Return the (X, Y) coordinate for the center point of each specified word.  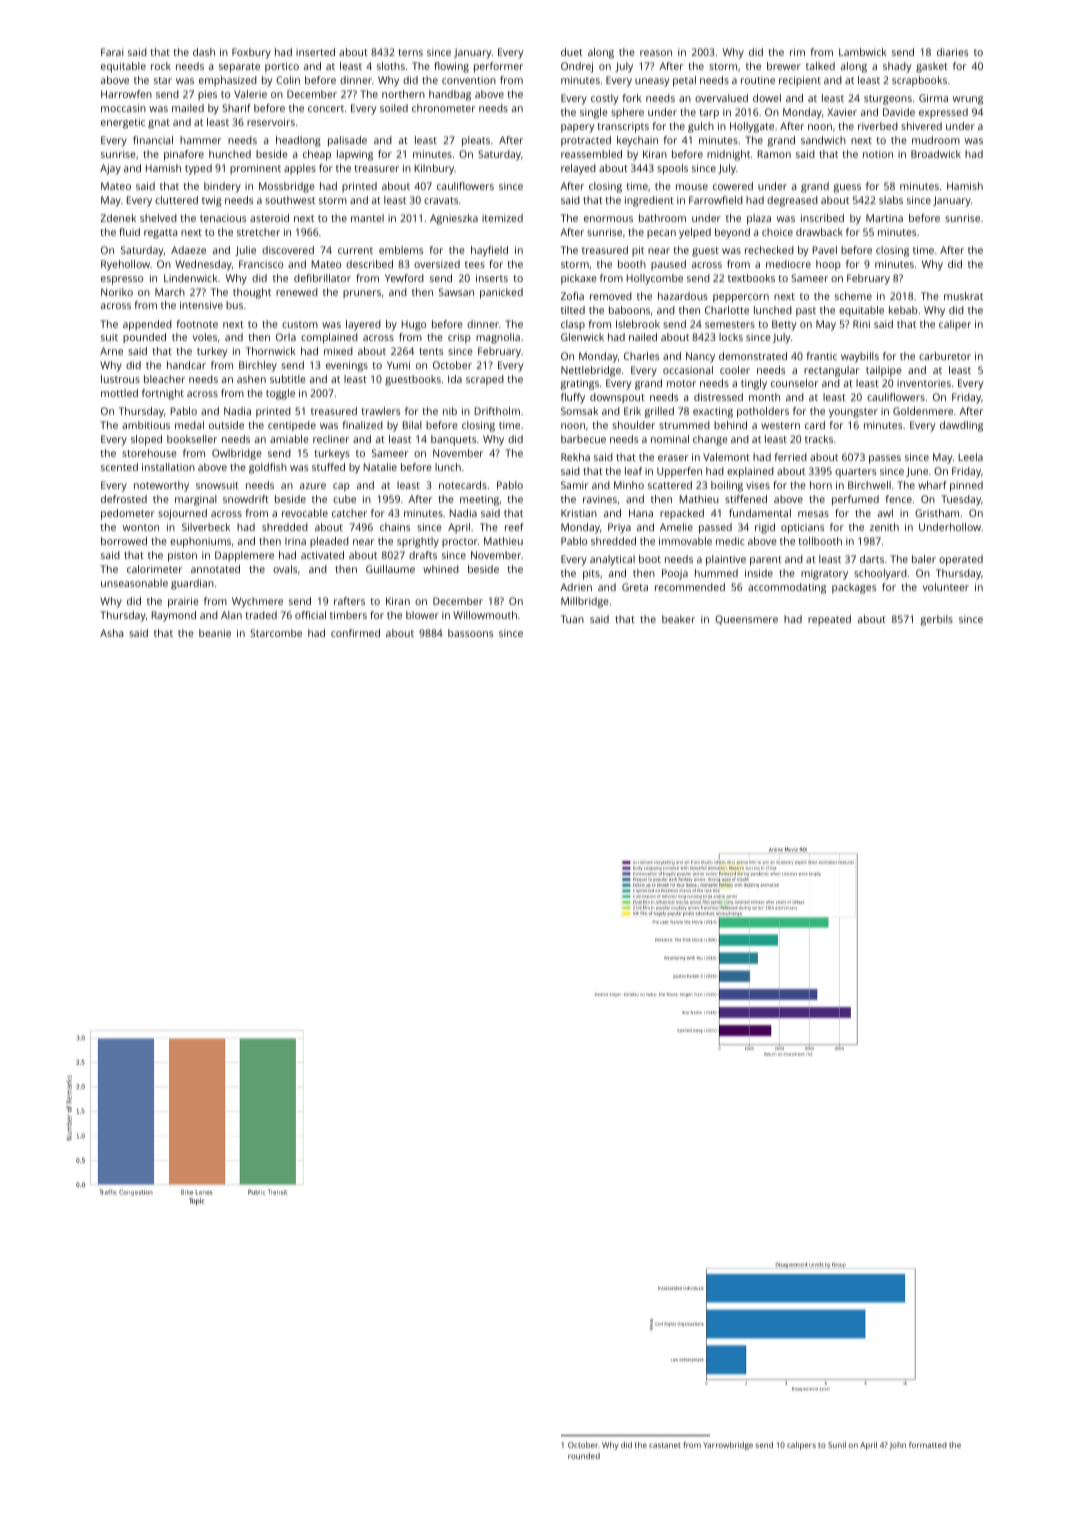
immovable (685, 541)
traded (261, 615)
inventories (924, 383)
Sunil (837, 1445)
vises (758, 485)
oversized (437, 264)
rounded (584, 1456)
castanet (665, 1445)
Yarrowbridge (728, 1446)
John (897, 1446)
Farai (112, 52)
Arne (111, 351)
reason (656, 53)
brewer (784, 66)
